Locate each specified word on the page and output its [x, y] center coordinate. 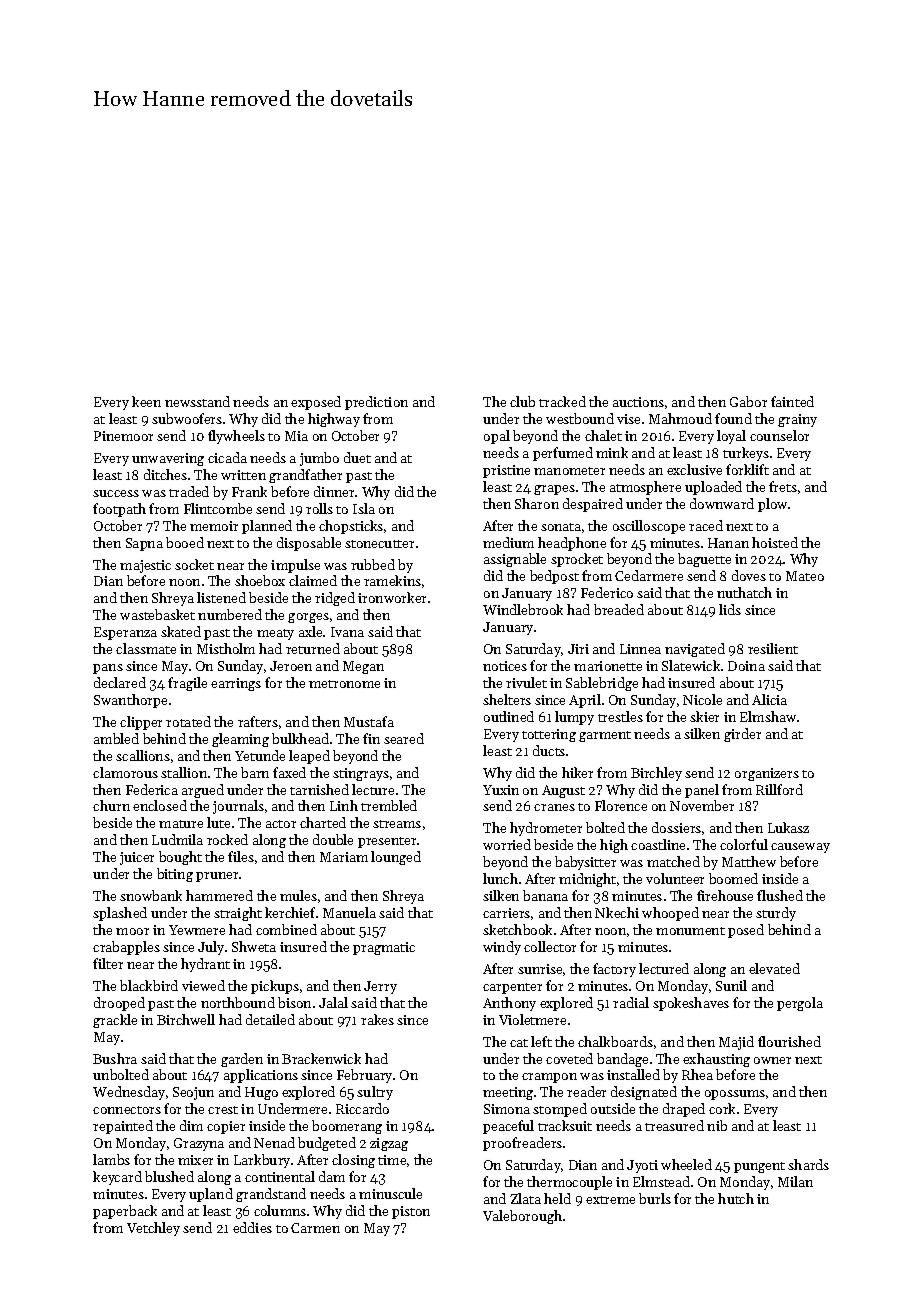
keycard [117, 1178]
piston [411, 1212]
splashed [120, 914]
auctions [638, 402]
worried [507, 844]
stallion [184, 772]
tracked [562, 401]
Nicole [702, 699]
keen [146, 401]
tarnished [319, 789]
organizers [767, 774]
